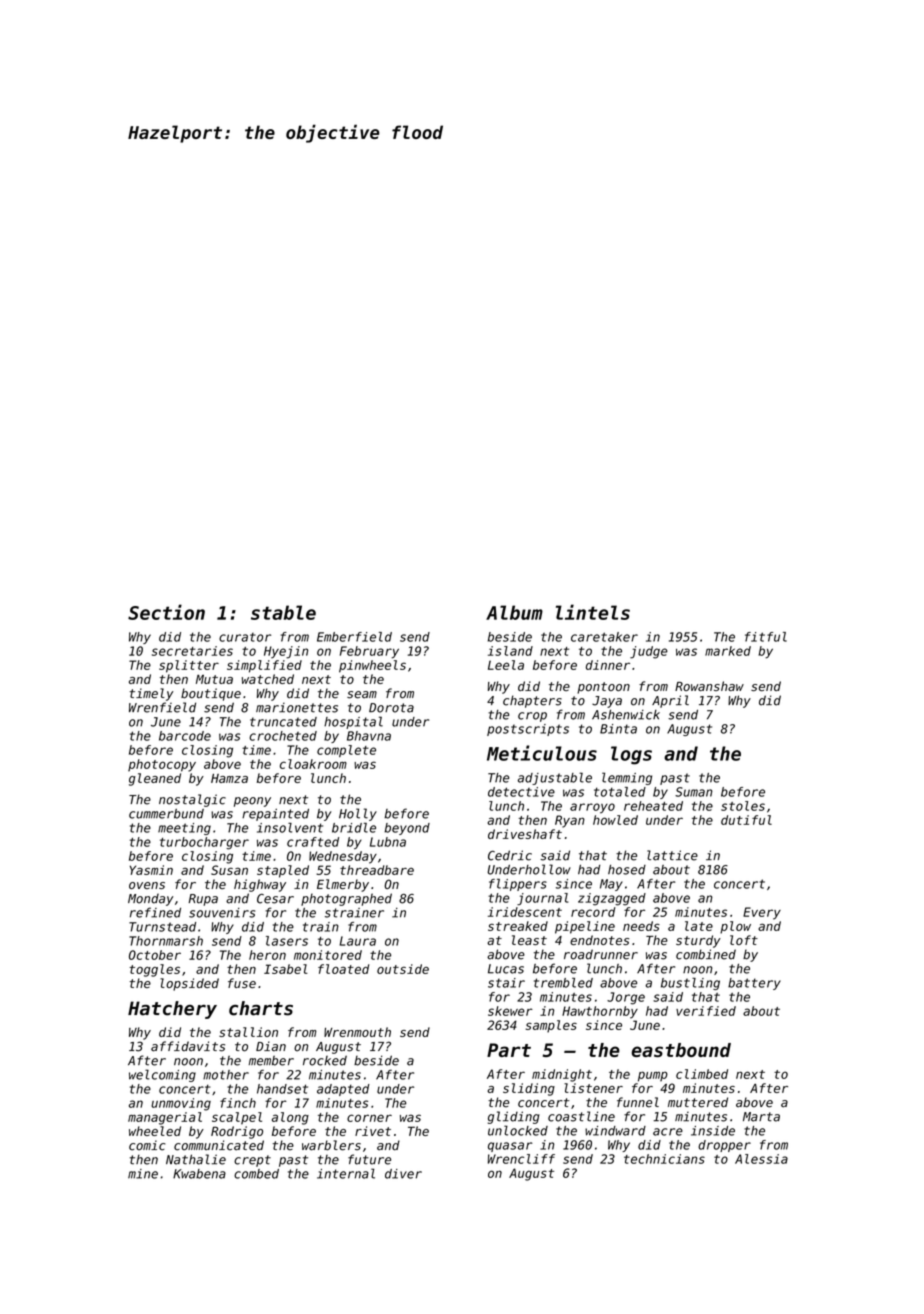  I want to click on diver, so click(403, 1174).
